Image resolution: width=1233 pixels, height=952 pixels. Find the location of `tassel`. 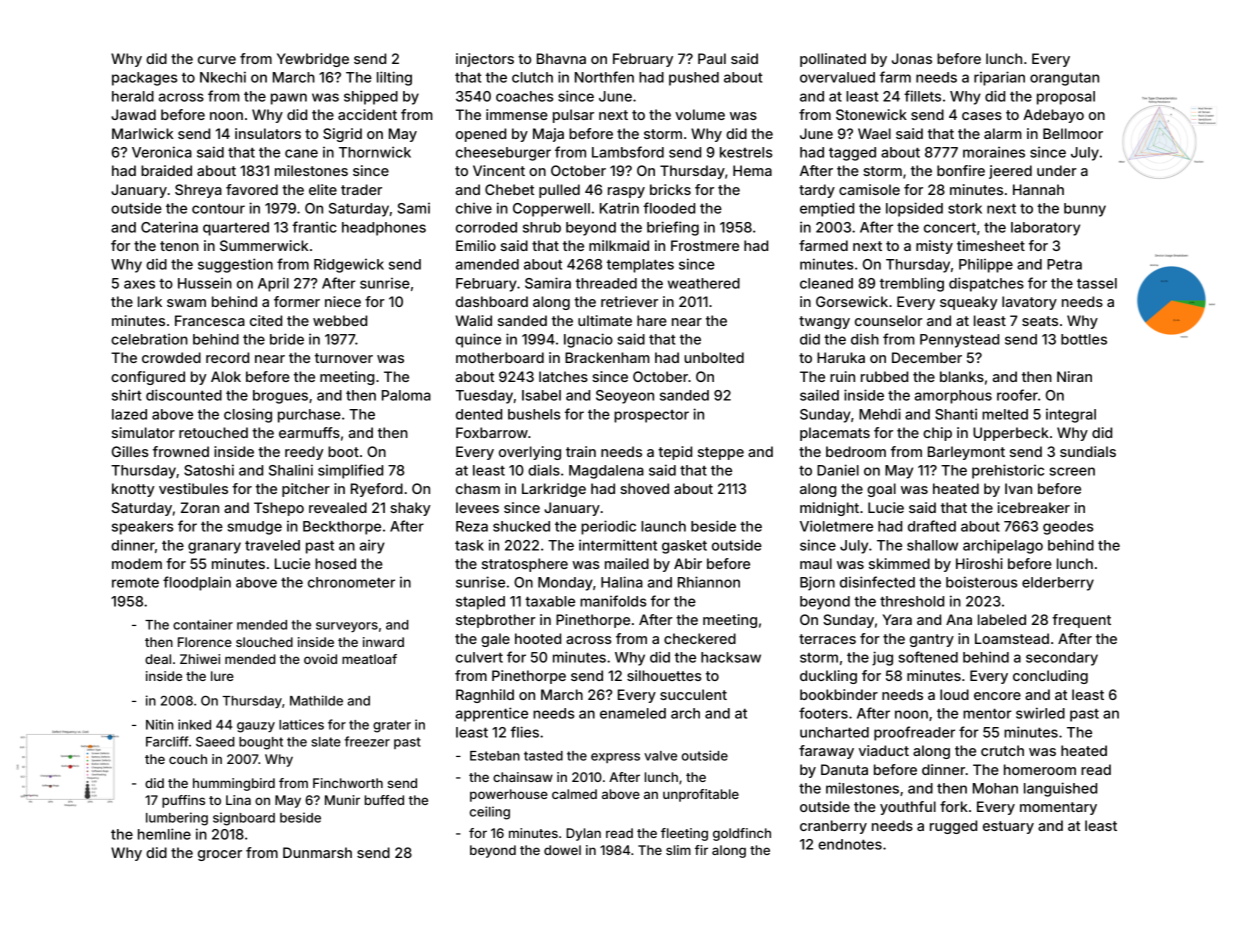

tassel is located at coordinates (1097, 283).
